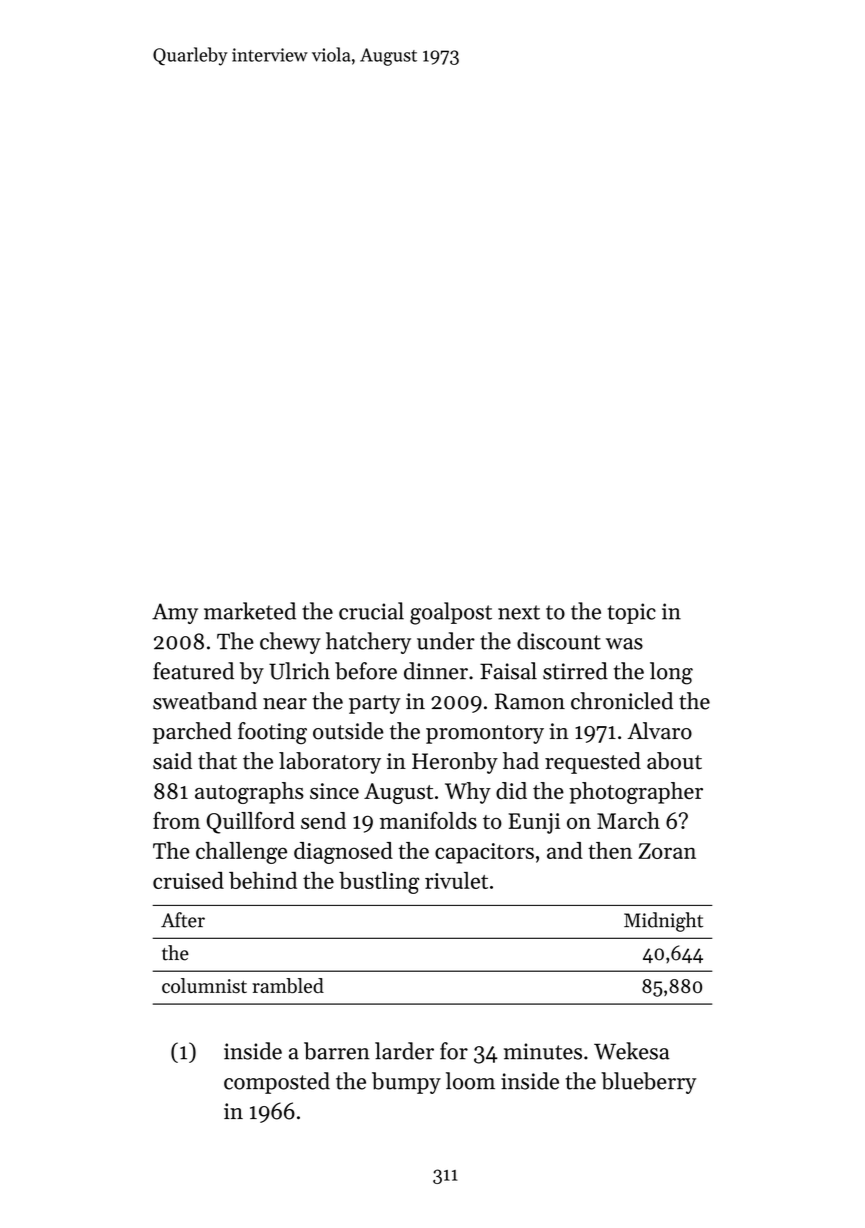 The width and height of the document is (865, 1228). Describe the element at coordinates (368, 643) in the document. I see `hatchery` at that location.
